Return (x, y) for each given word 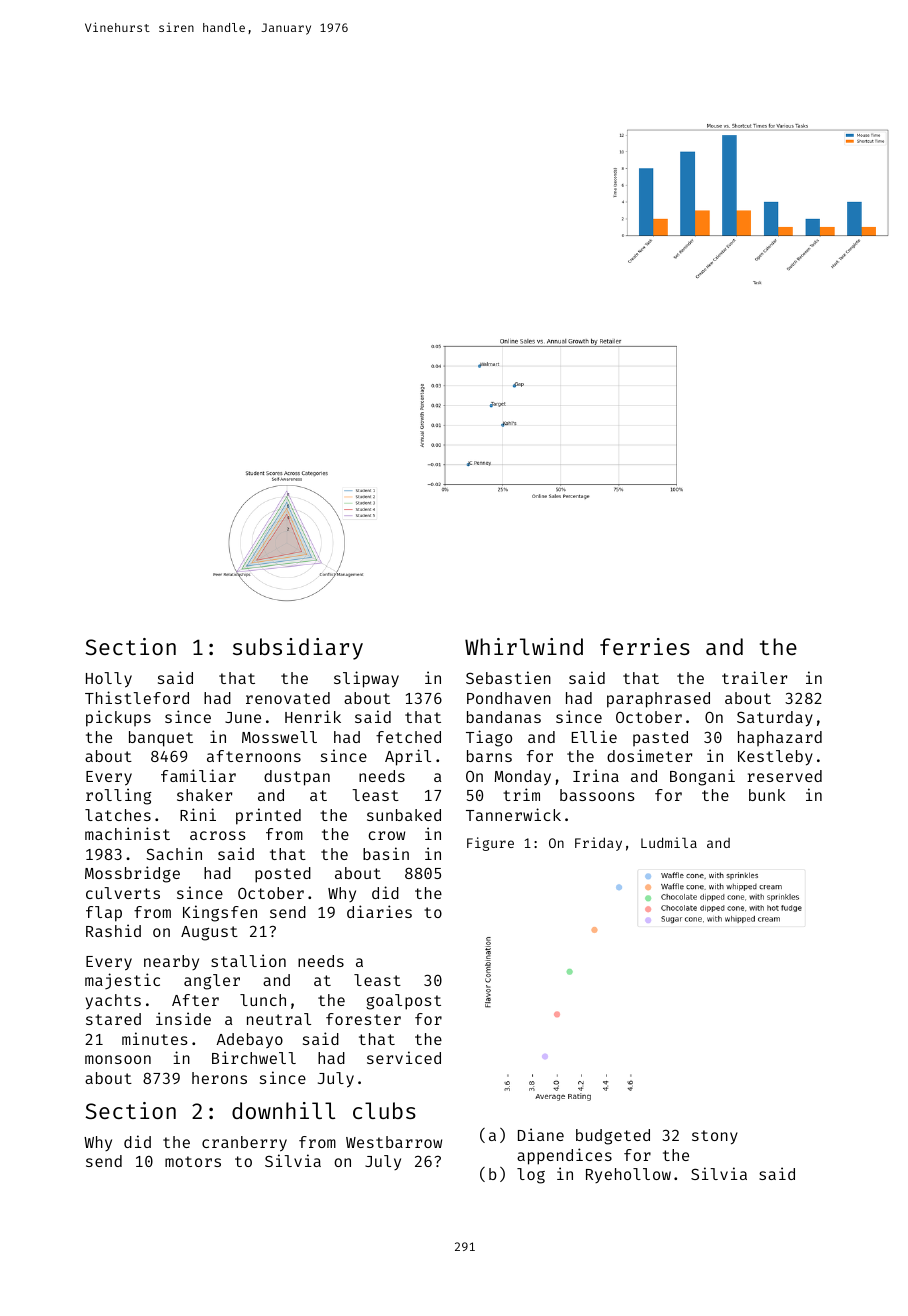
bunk (767, 795)
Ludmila (669, 842)
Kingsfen (220, 913)
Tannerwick (513, 814)
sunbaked (404, 815)
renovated (288, 698)
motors (193, 1161)
